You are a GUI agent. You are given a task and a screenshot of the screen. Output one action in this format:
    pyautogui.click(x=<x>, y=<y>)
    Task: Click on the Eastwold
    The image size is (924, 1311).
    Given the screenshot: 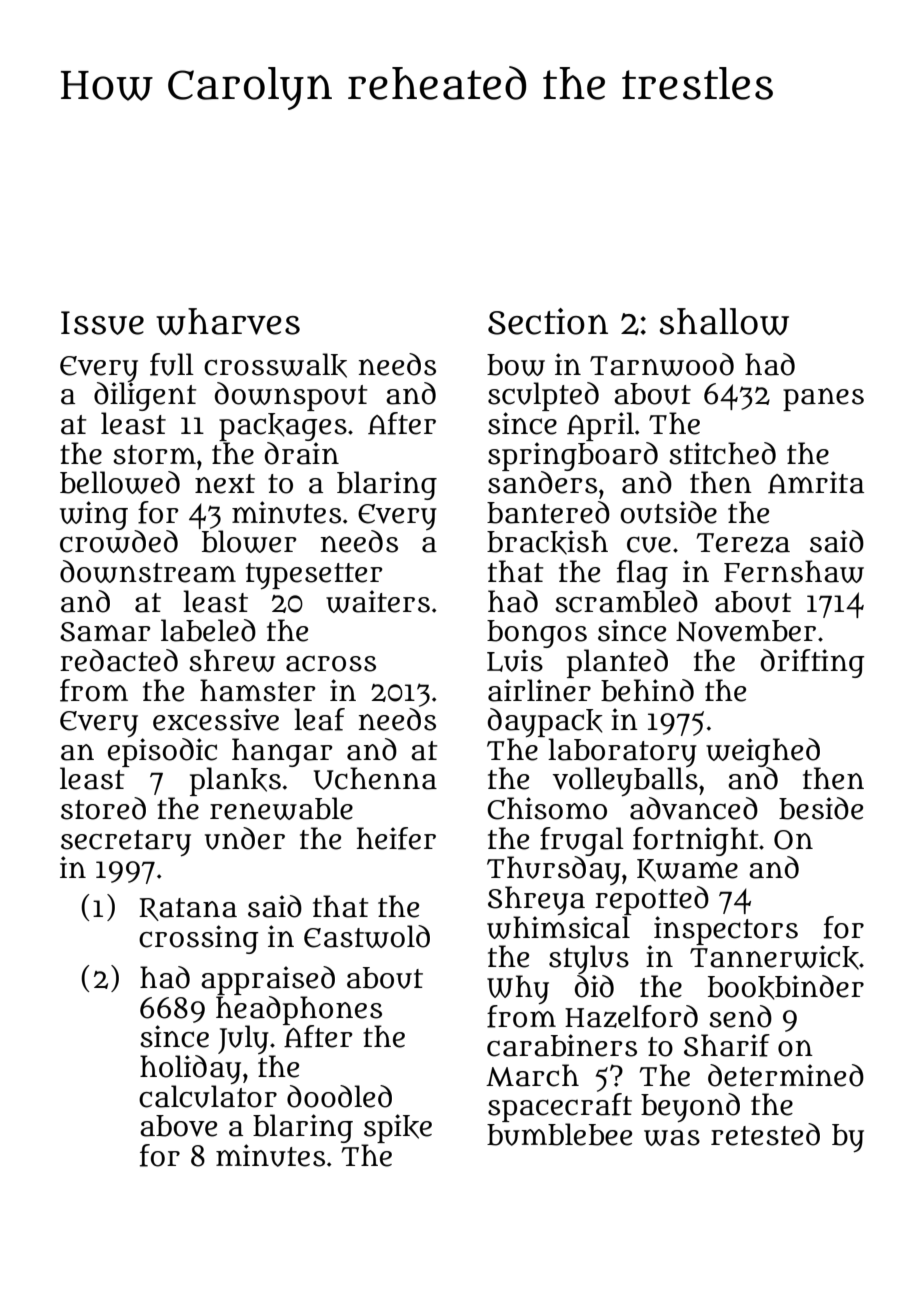 What is the action you would take?
    pyautogui.click(x=367, y=936)
